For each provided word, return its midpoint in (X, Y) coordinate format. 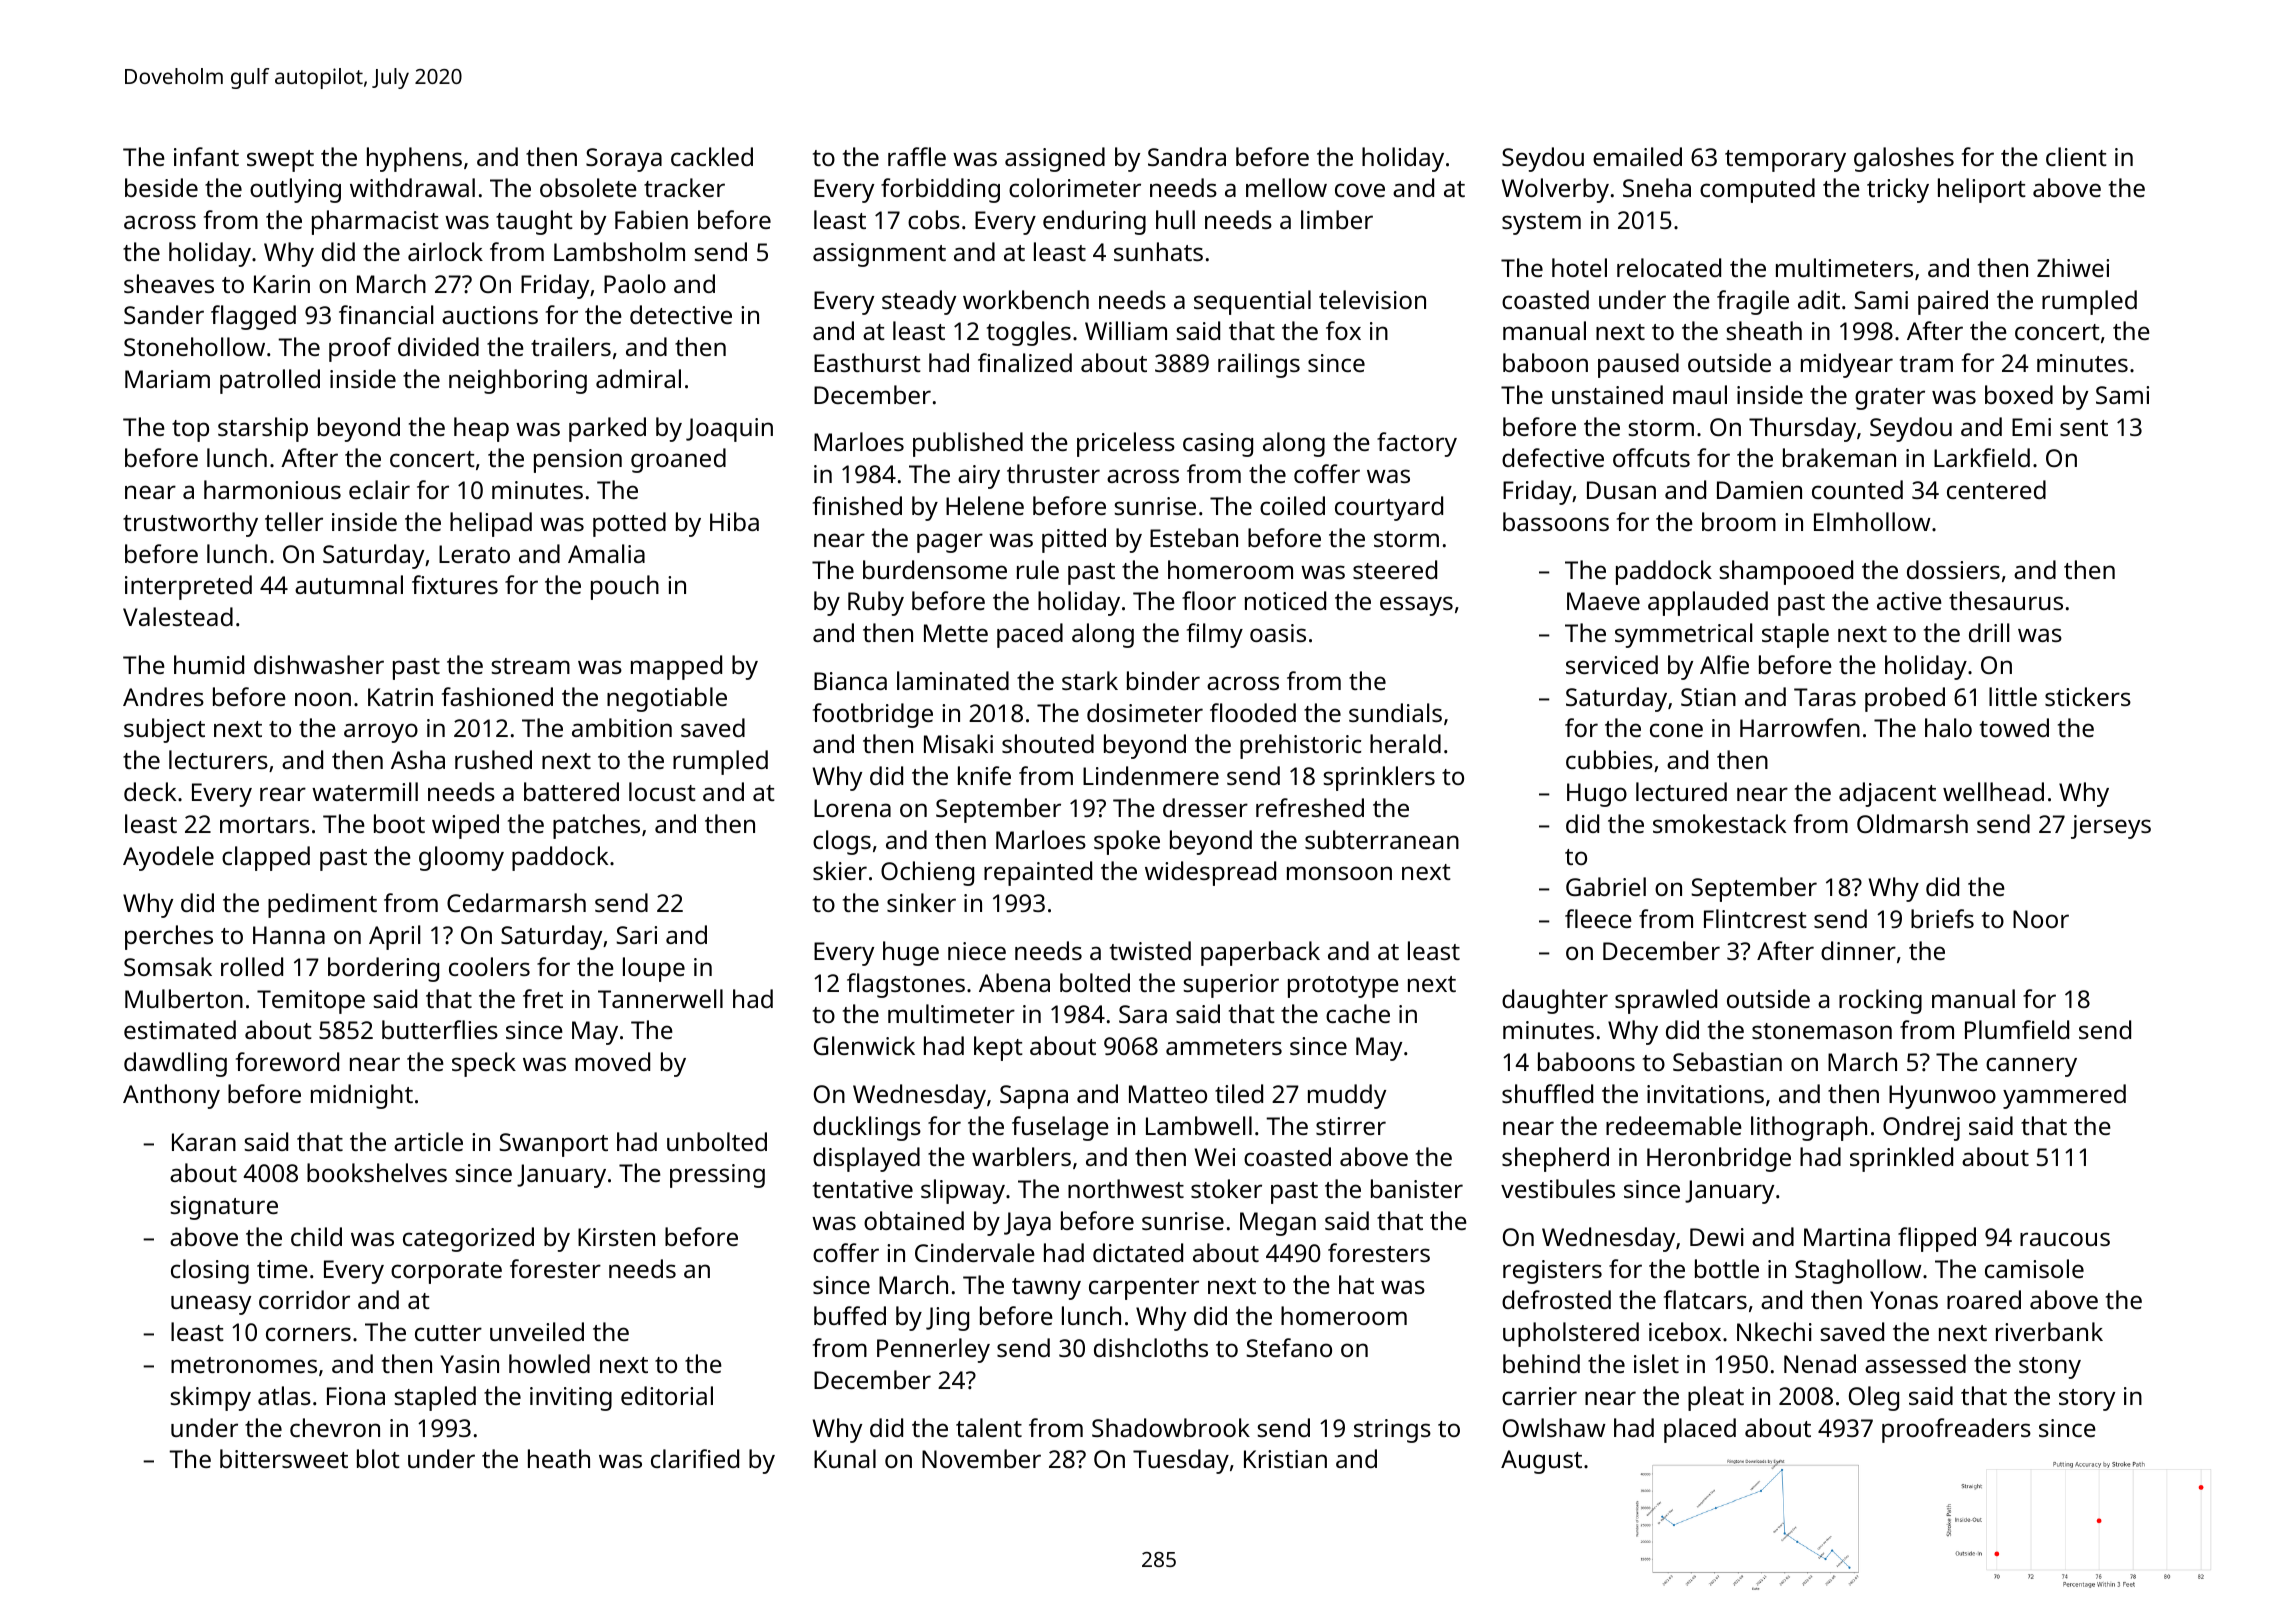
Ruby (876, 603)
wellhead (1993, 791)
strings (1392, 1431)
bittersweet (284, 1458)
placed (1700, 1430)
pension (578, 461)
